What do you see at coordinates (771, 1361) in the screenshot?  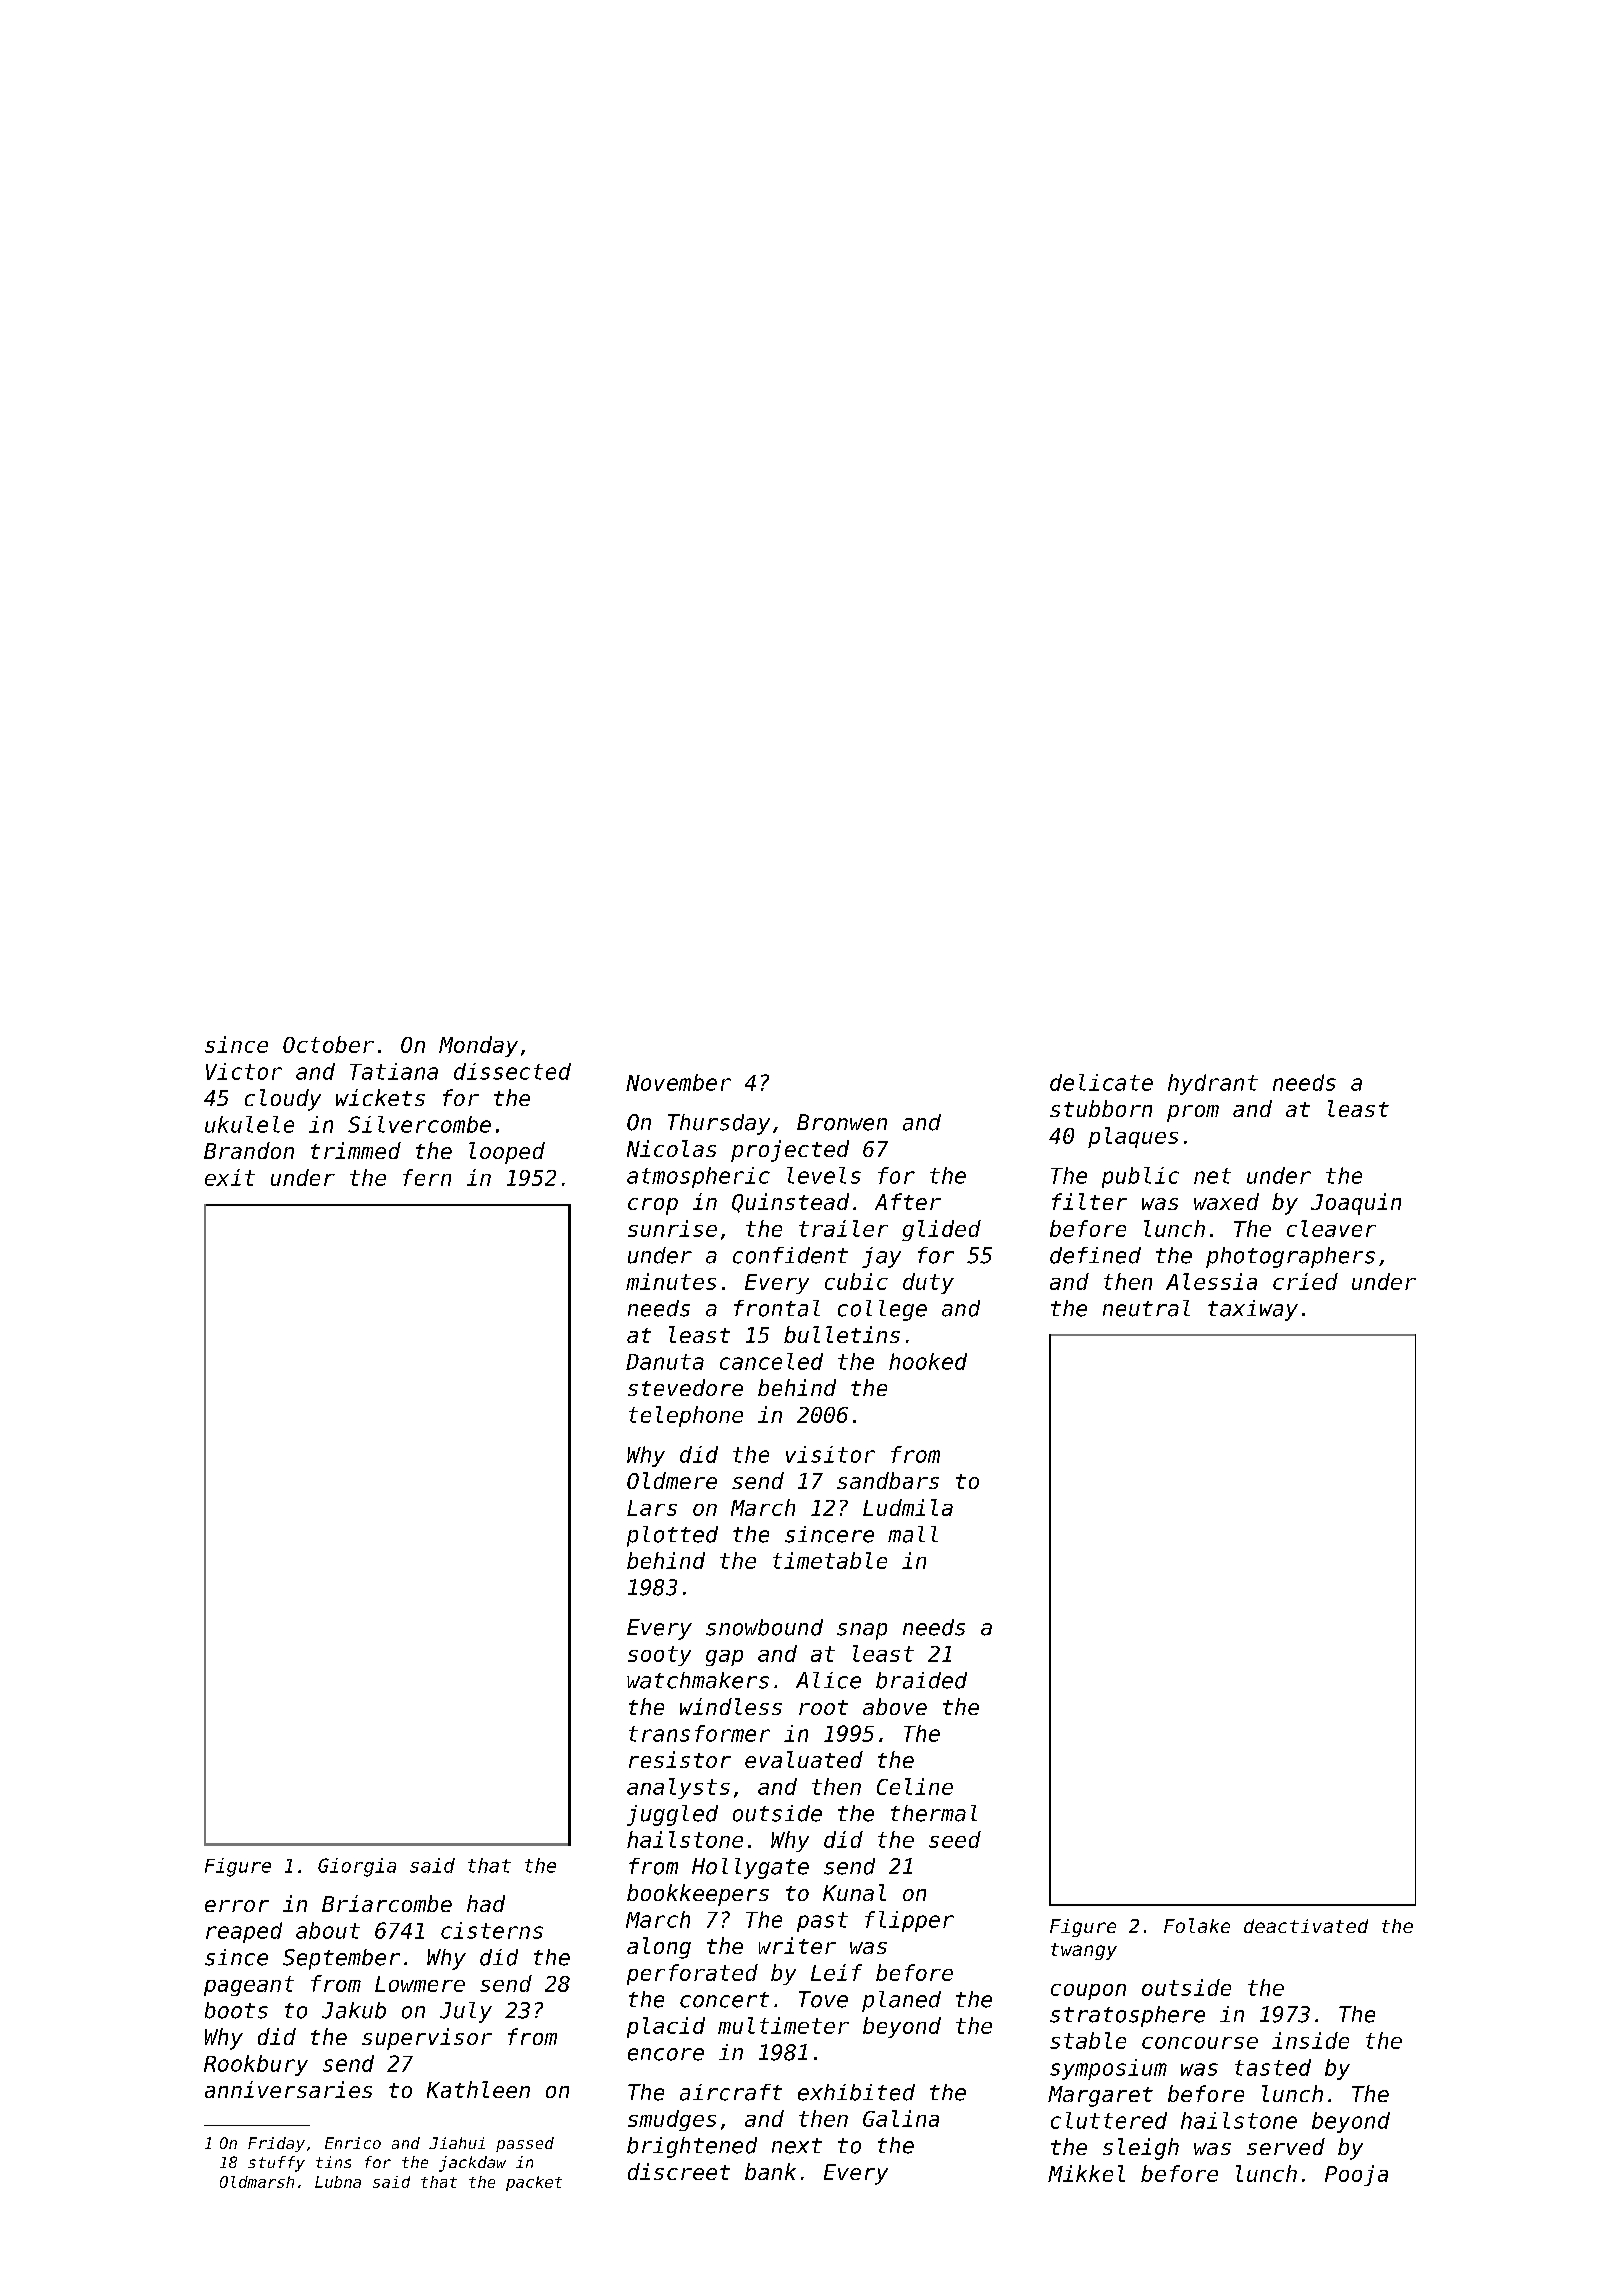 I see `canceled` at bounding box center [771, 1361].
